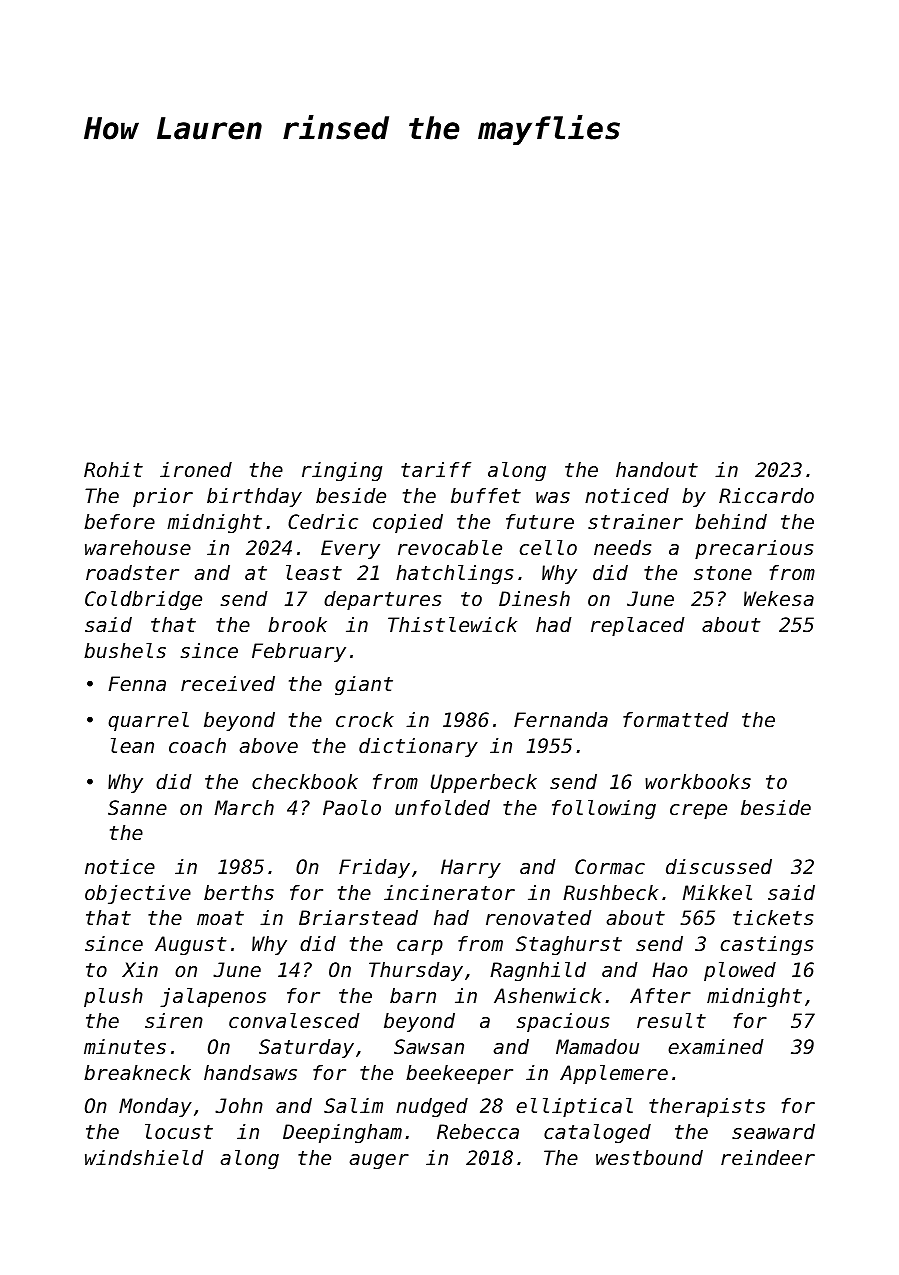 This screenshot has width=899, height=1275. Describe the element at coordinates (239, 893) in the screenshot. I see `berths` at that location.
